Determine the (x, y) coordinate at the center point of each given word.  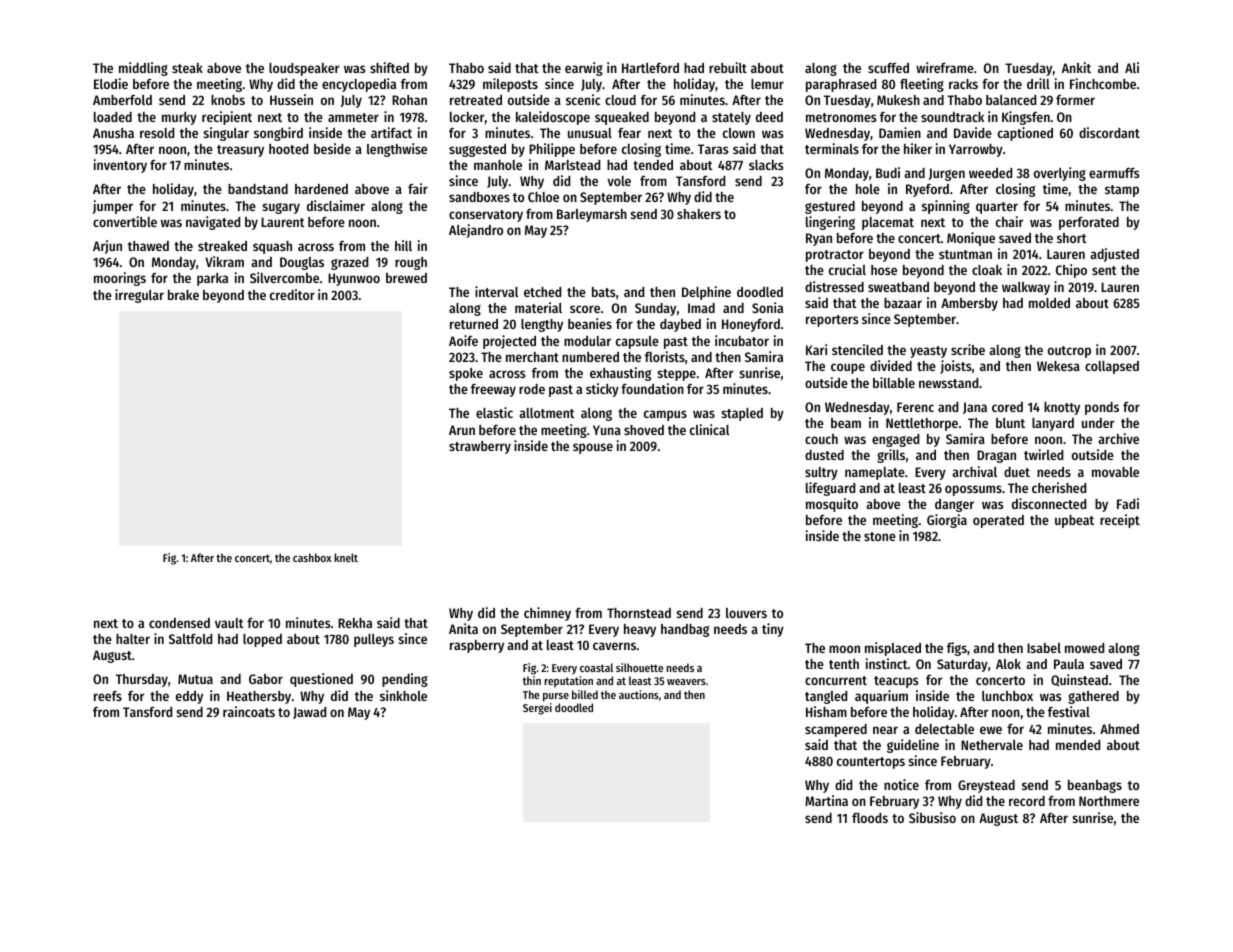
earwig (584, 69)
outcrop (1069, 352)
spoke (466, 374)
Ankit (1076, 67)
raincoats (249, 711)
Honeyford (751, 325)
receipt (1120, 521)
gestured (830, 207)
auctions (639, 694)
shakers (699, 214)
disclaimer (336, 205)
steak (187, 68)
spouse (593, 448)
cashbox (312, 557)
